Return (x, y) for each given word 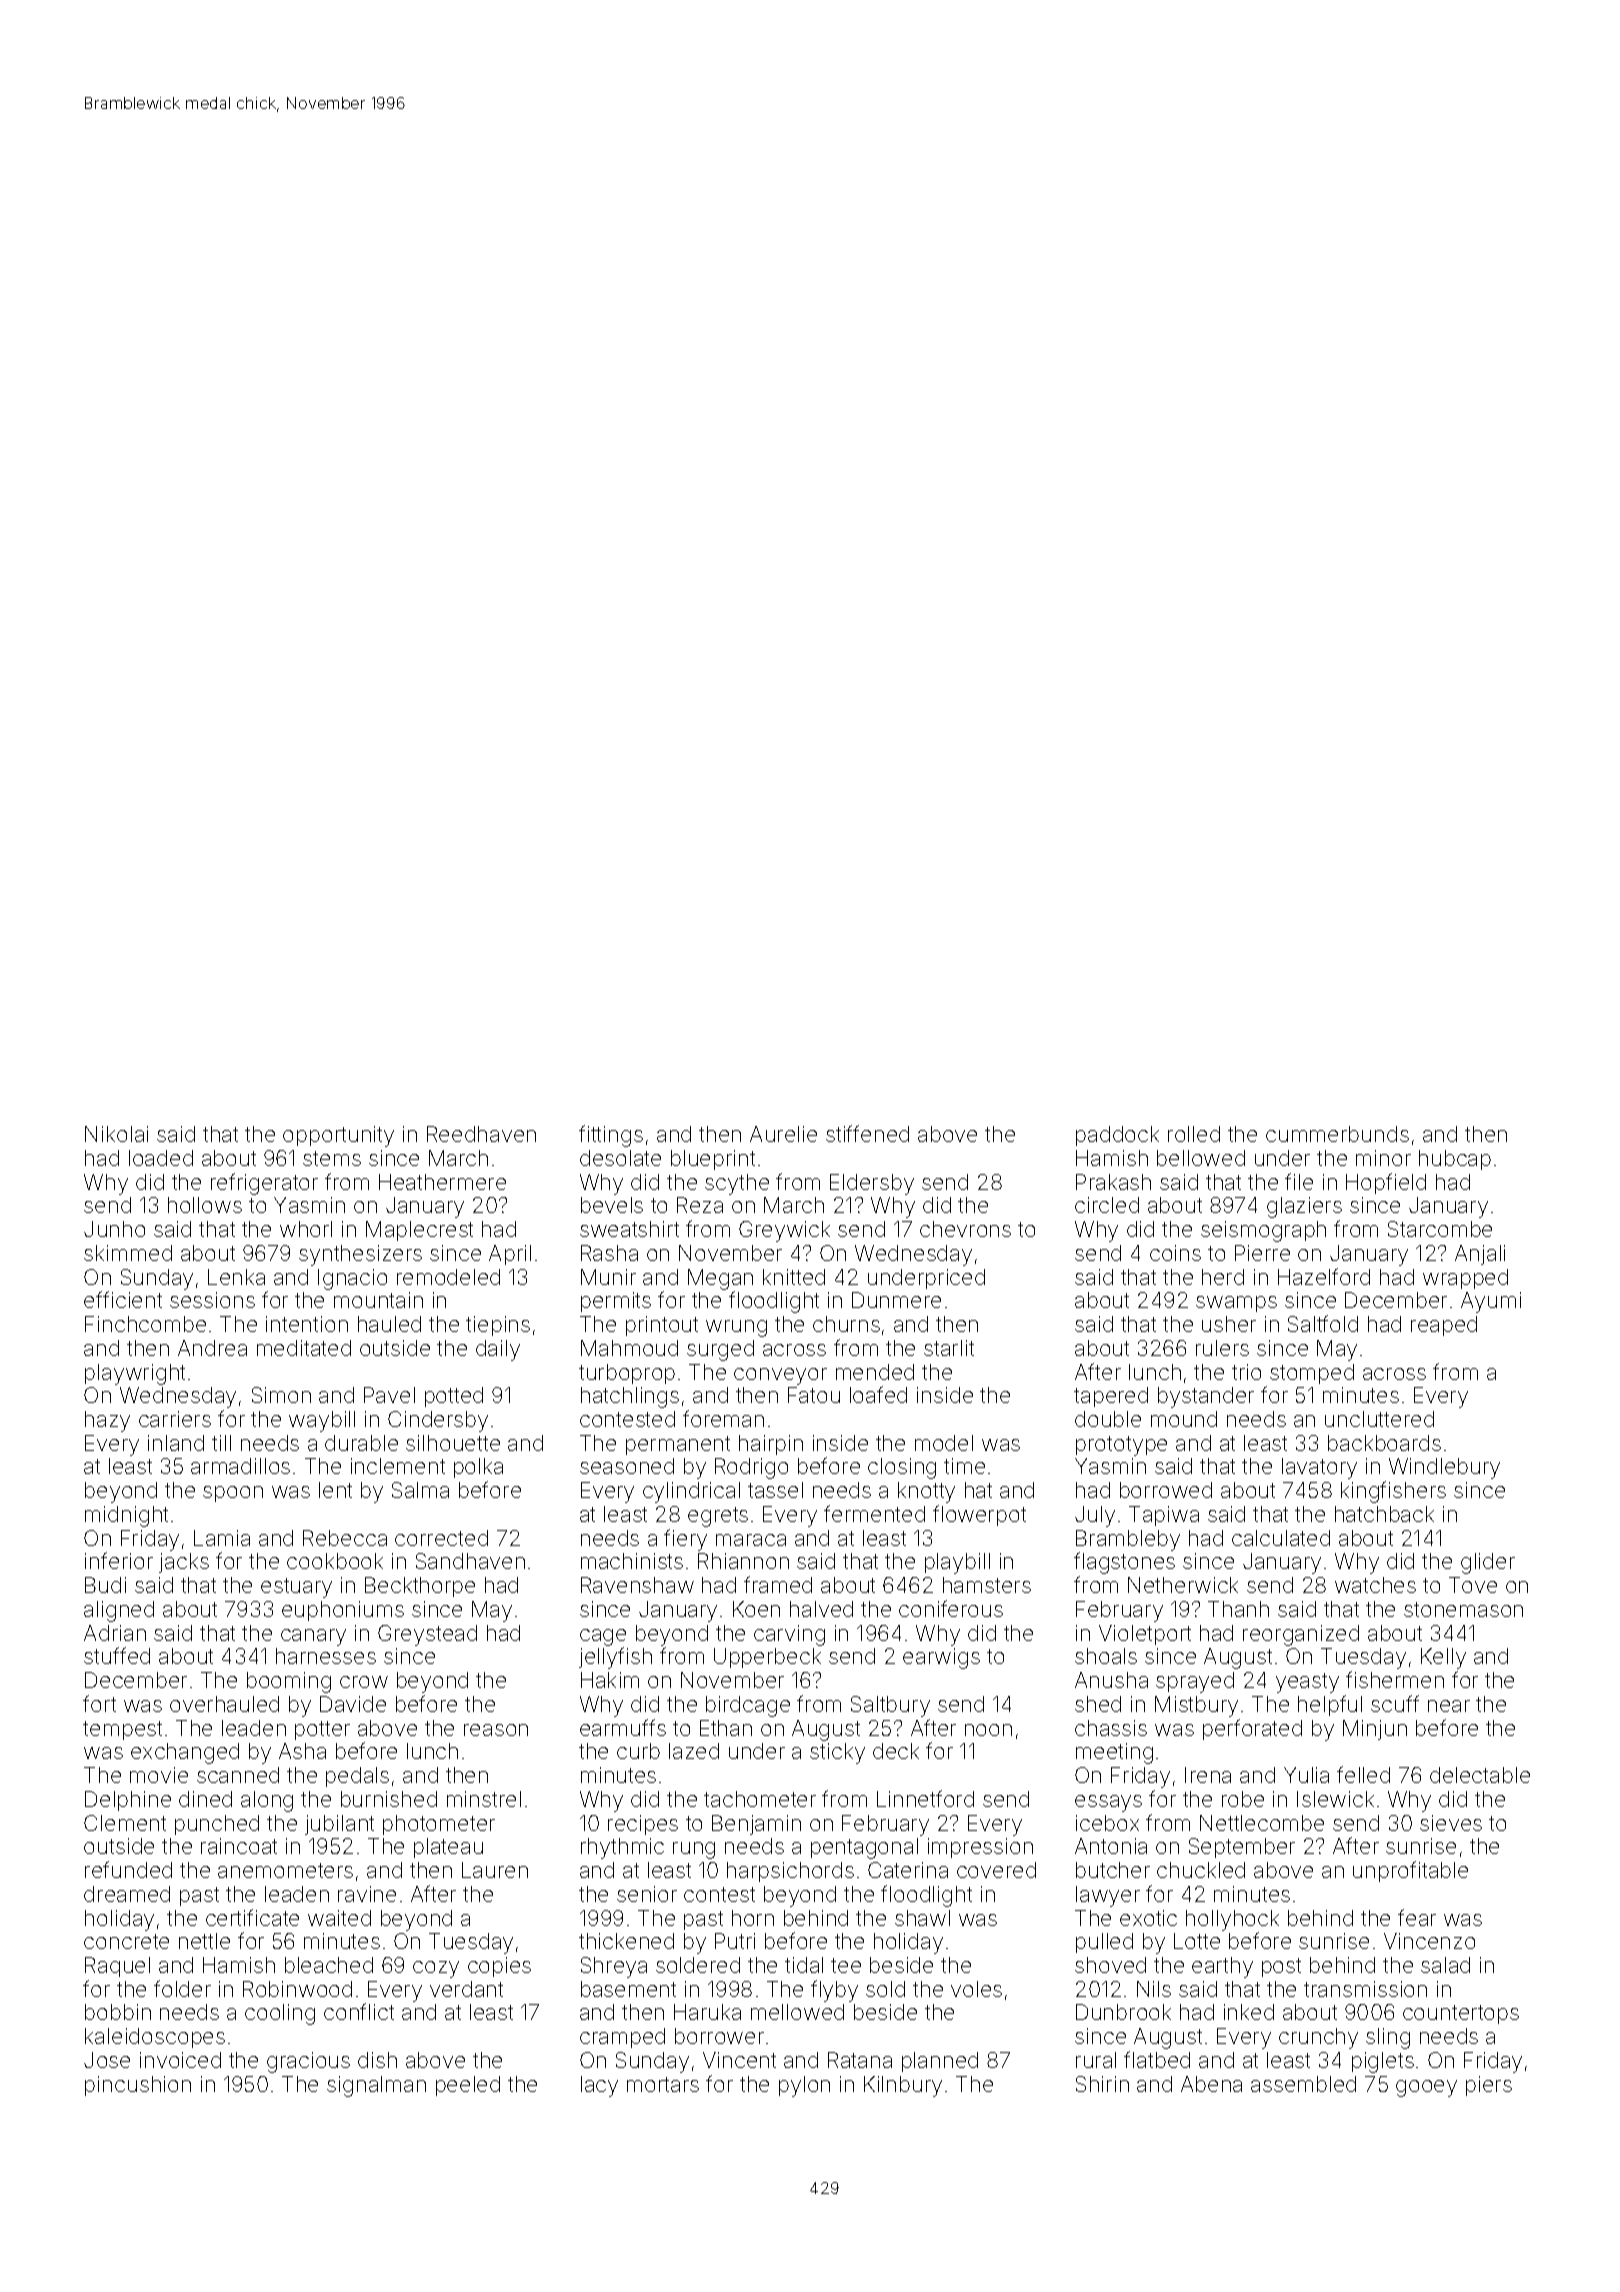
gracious (308, 2062)
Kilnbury (903, 2086)
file (1299, 1181)
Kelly (1443, 1658)
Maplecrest (419, 1231)
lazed (694, 1751)
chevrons (965, 1229)
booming (289, 1682)
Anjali (1480, 1255)
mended (875, 1372)
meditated (304, 1348)
